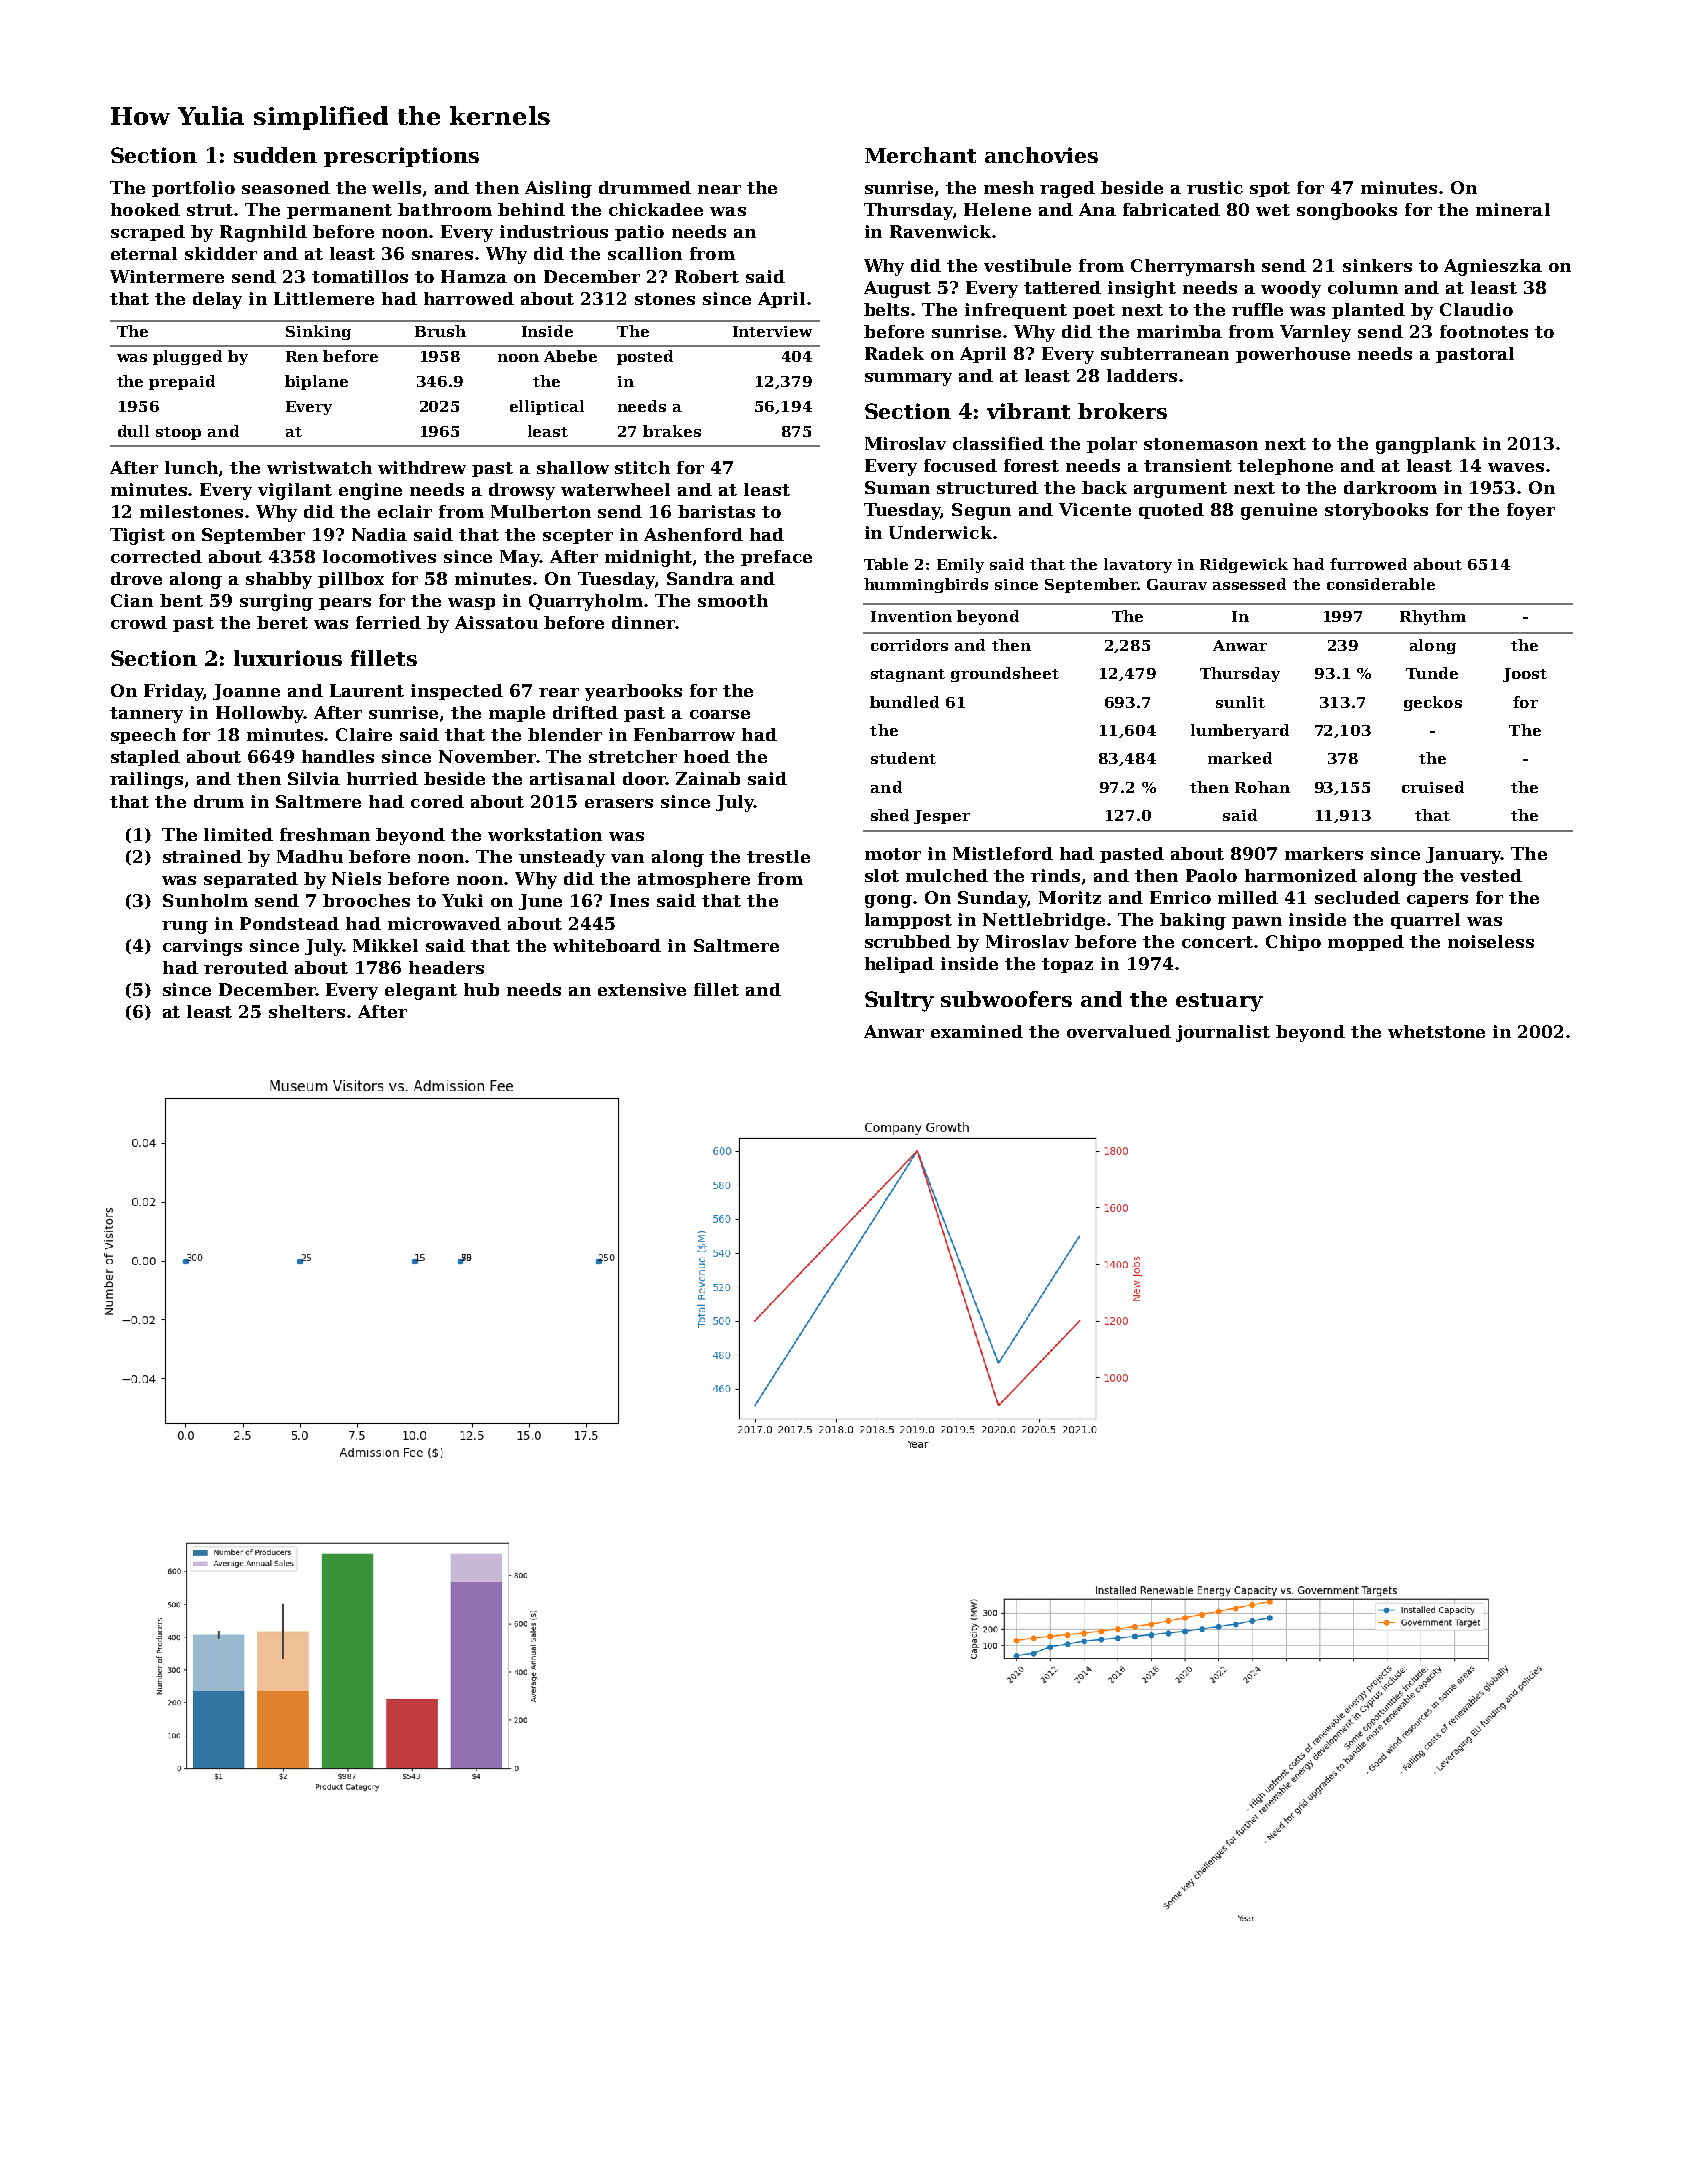  What do you see at coordinates (139, 622) in the screenshot?
I see `crowd` at bounding box center [139, 622].
